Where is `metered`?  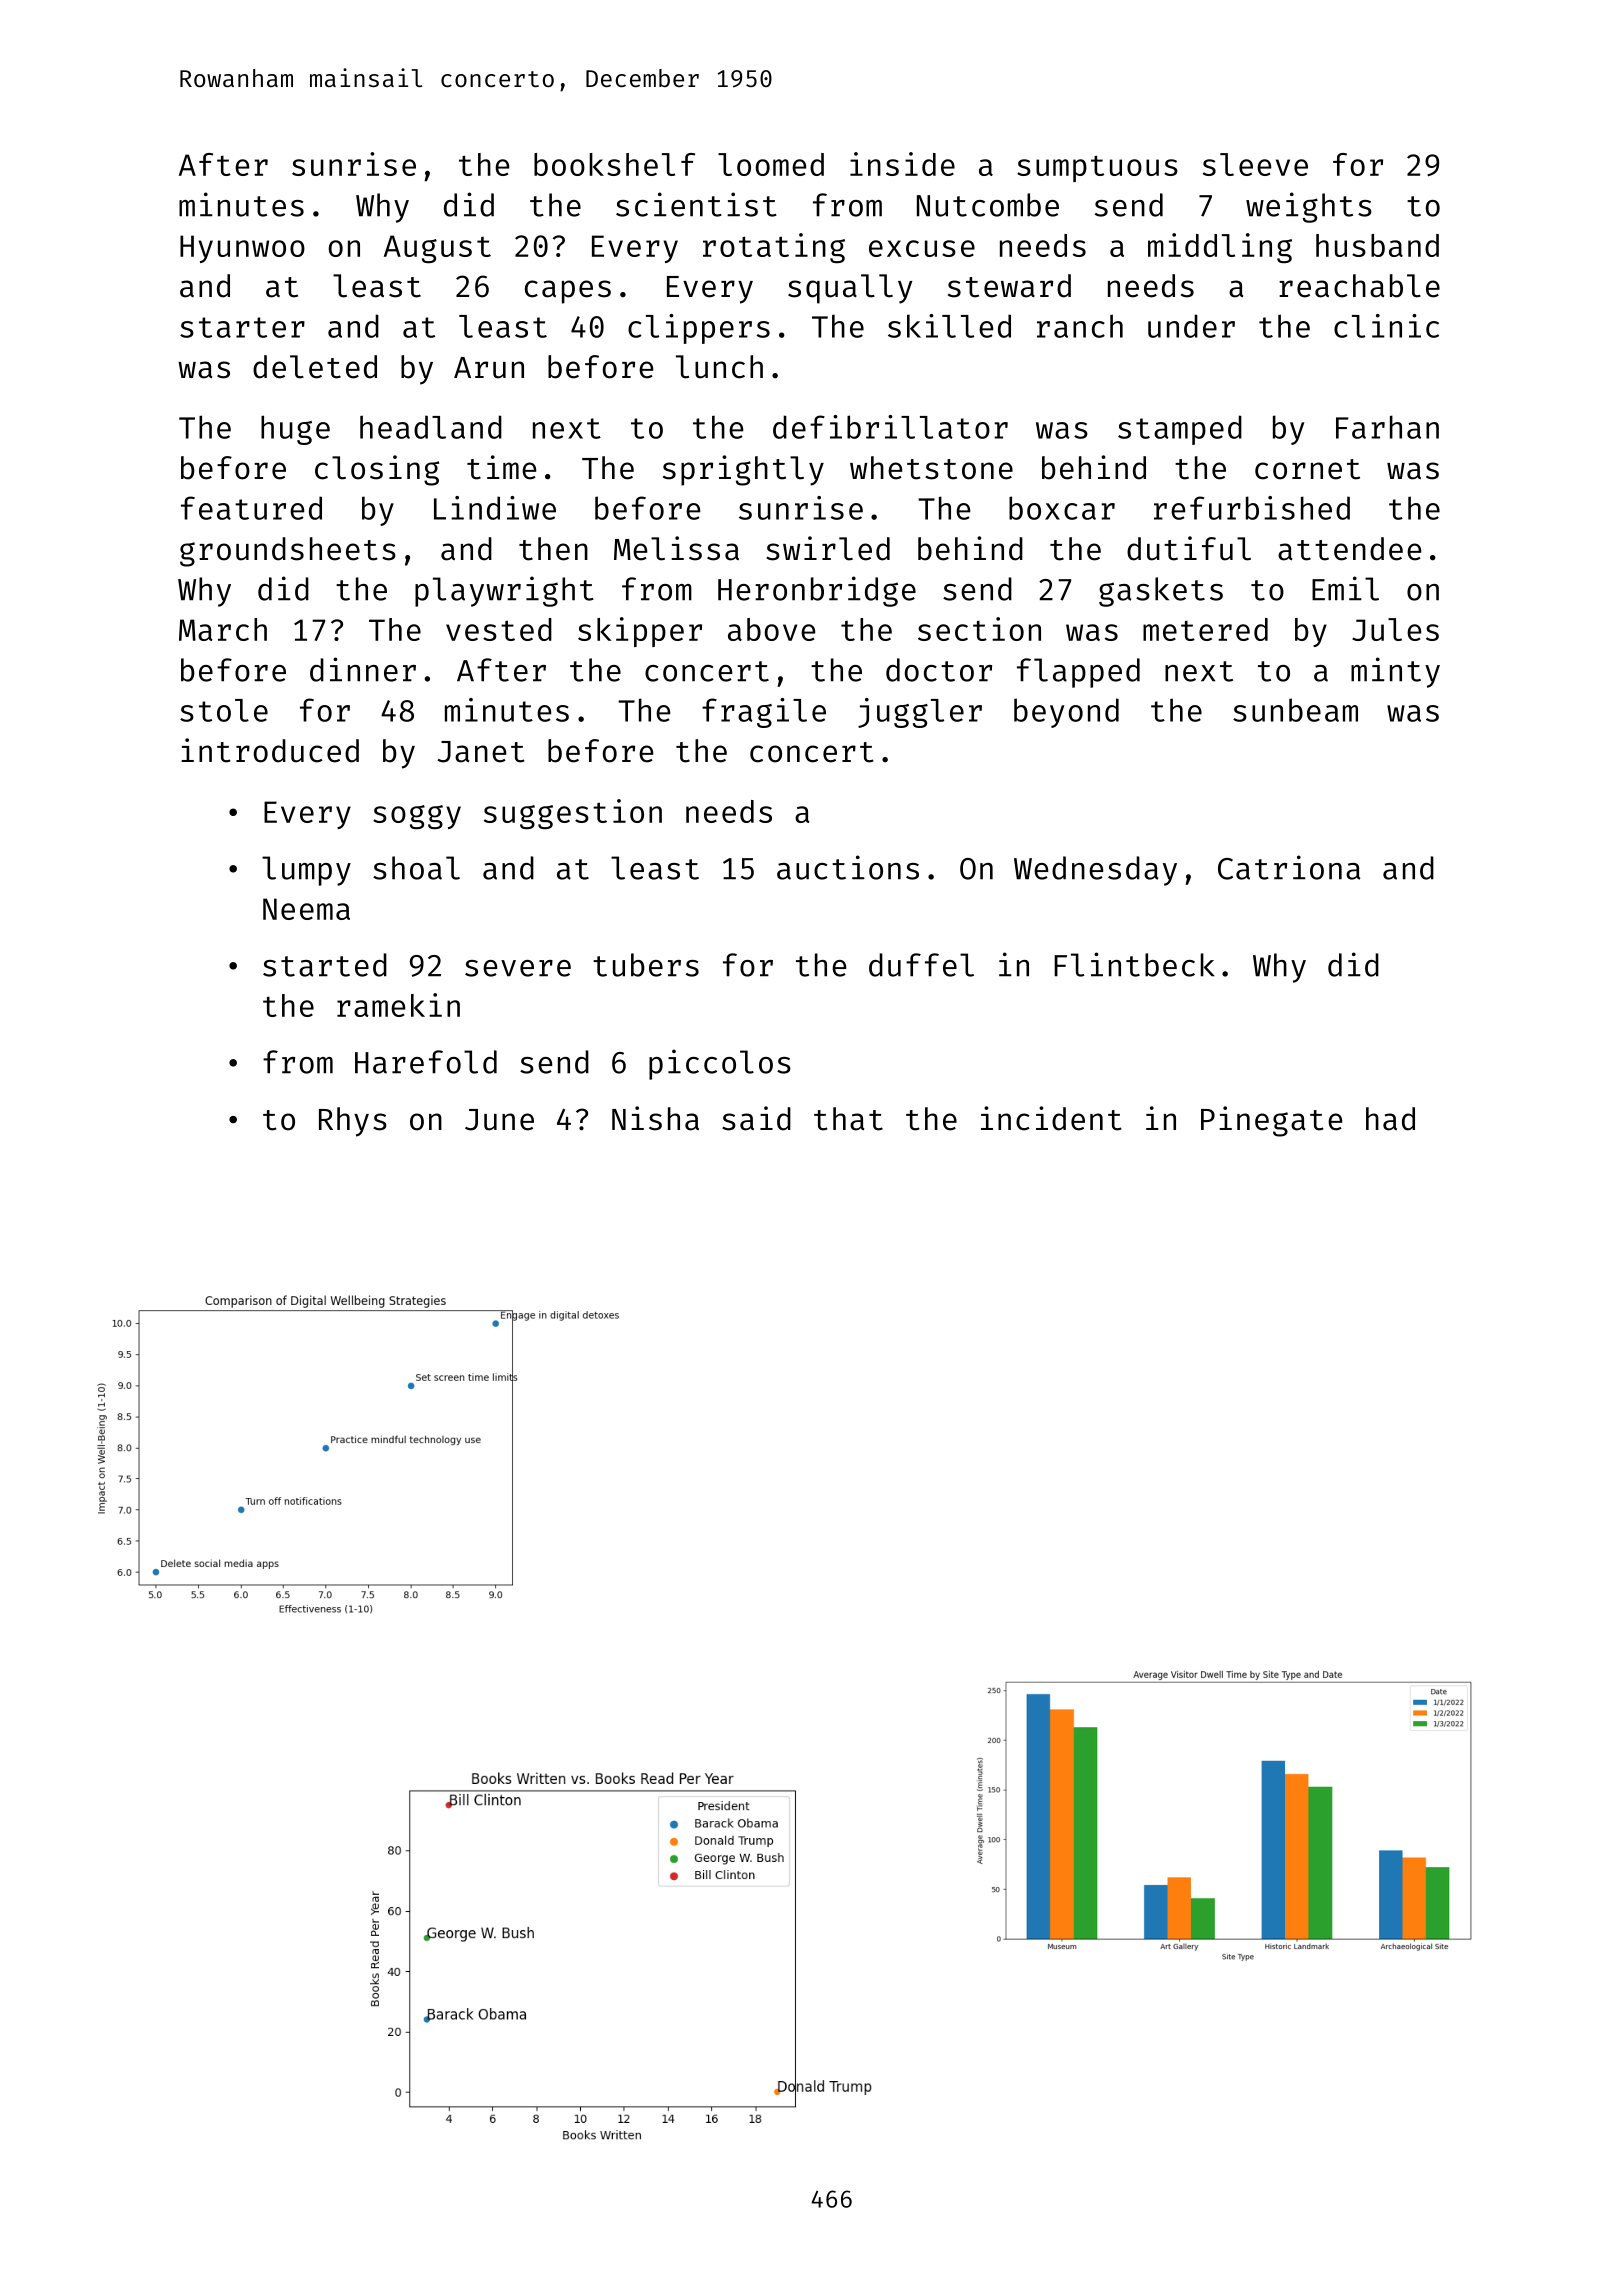 metered is located at coordinates (1205, 629).
